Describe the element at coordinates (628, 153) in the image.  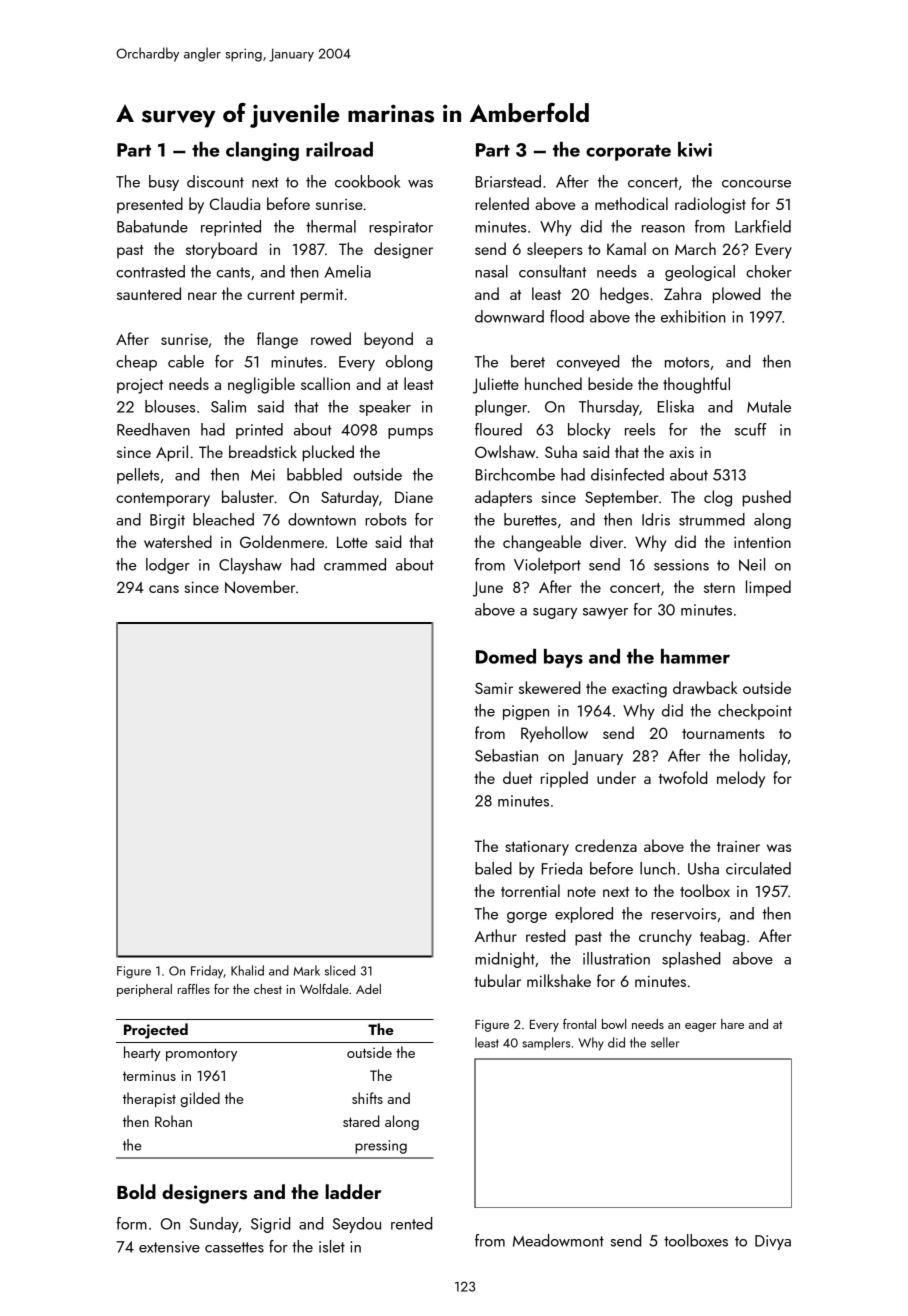
I see `corporate` at that location.
